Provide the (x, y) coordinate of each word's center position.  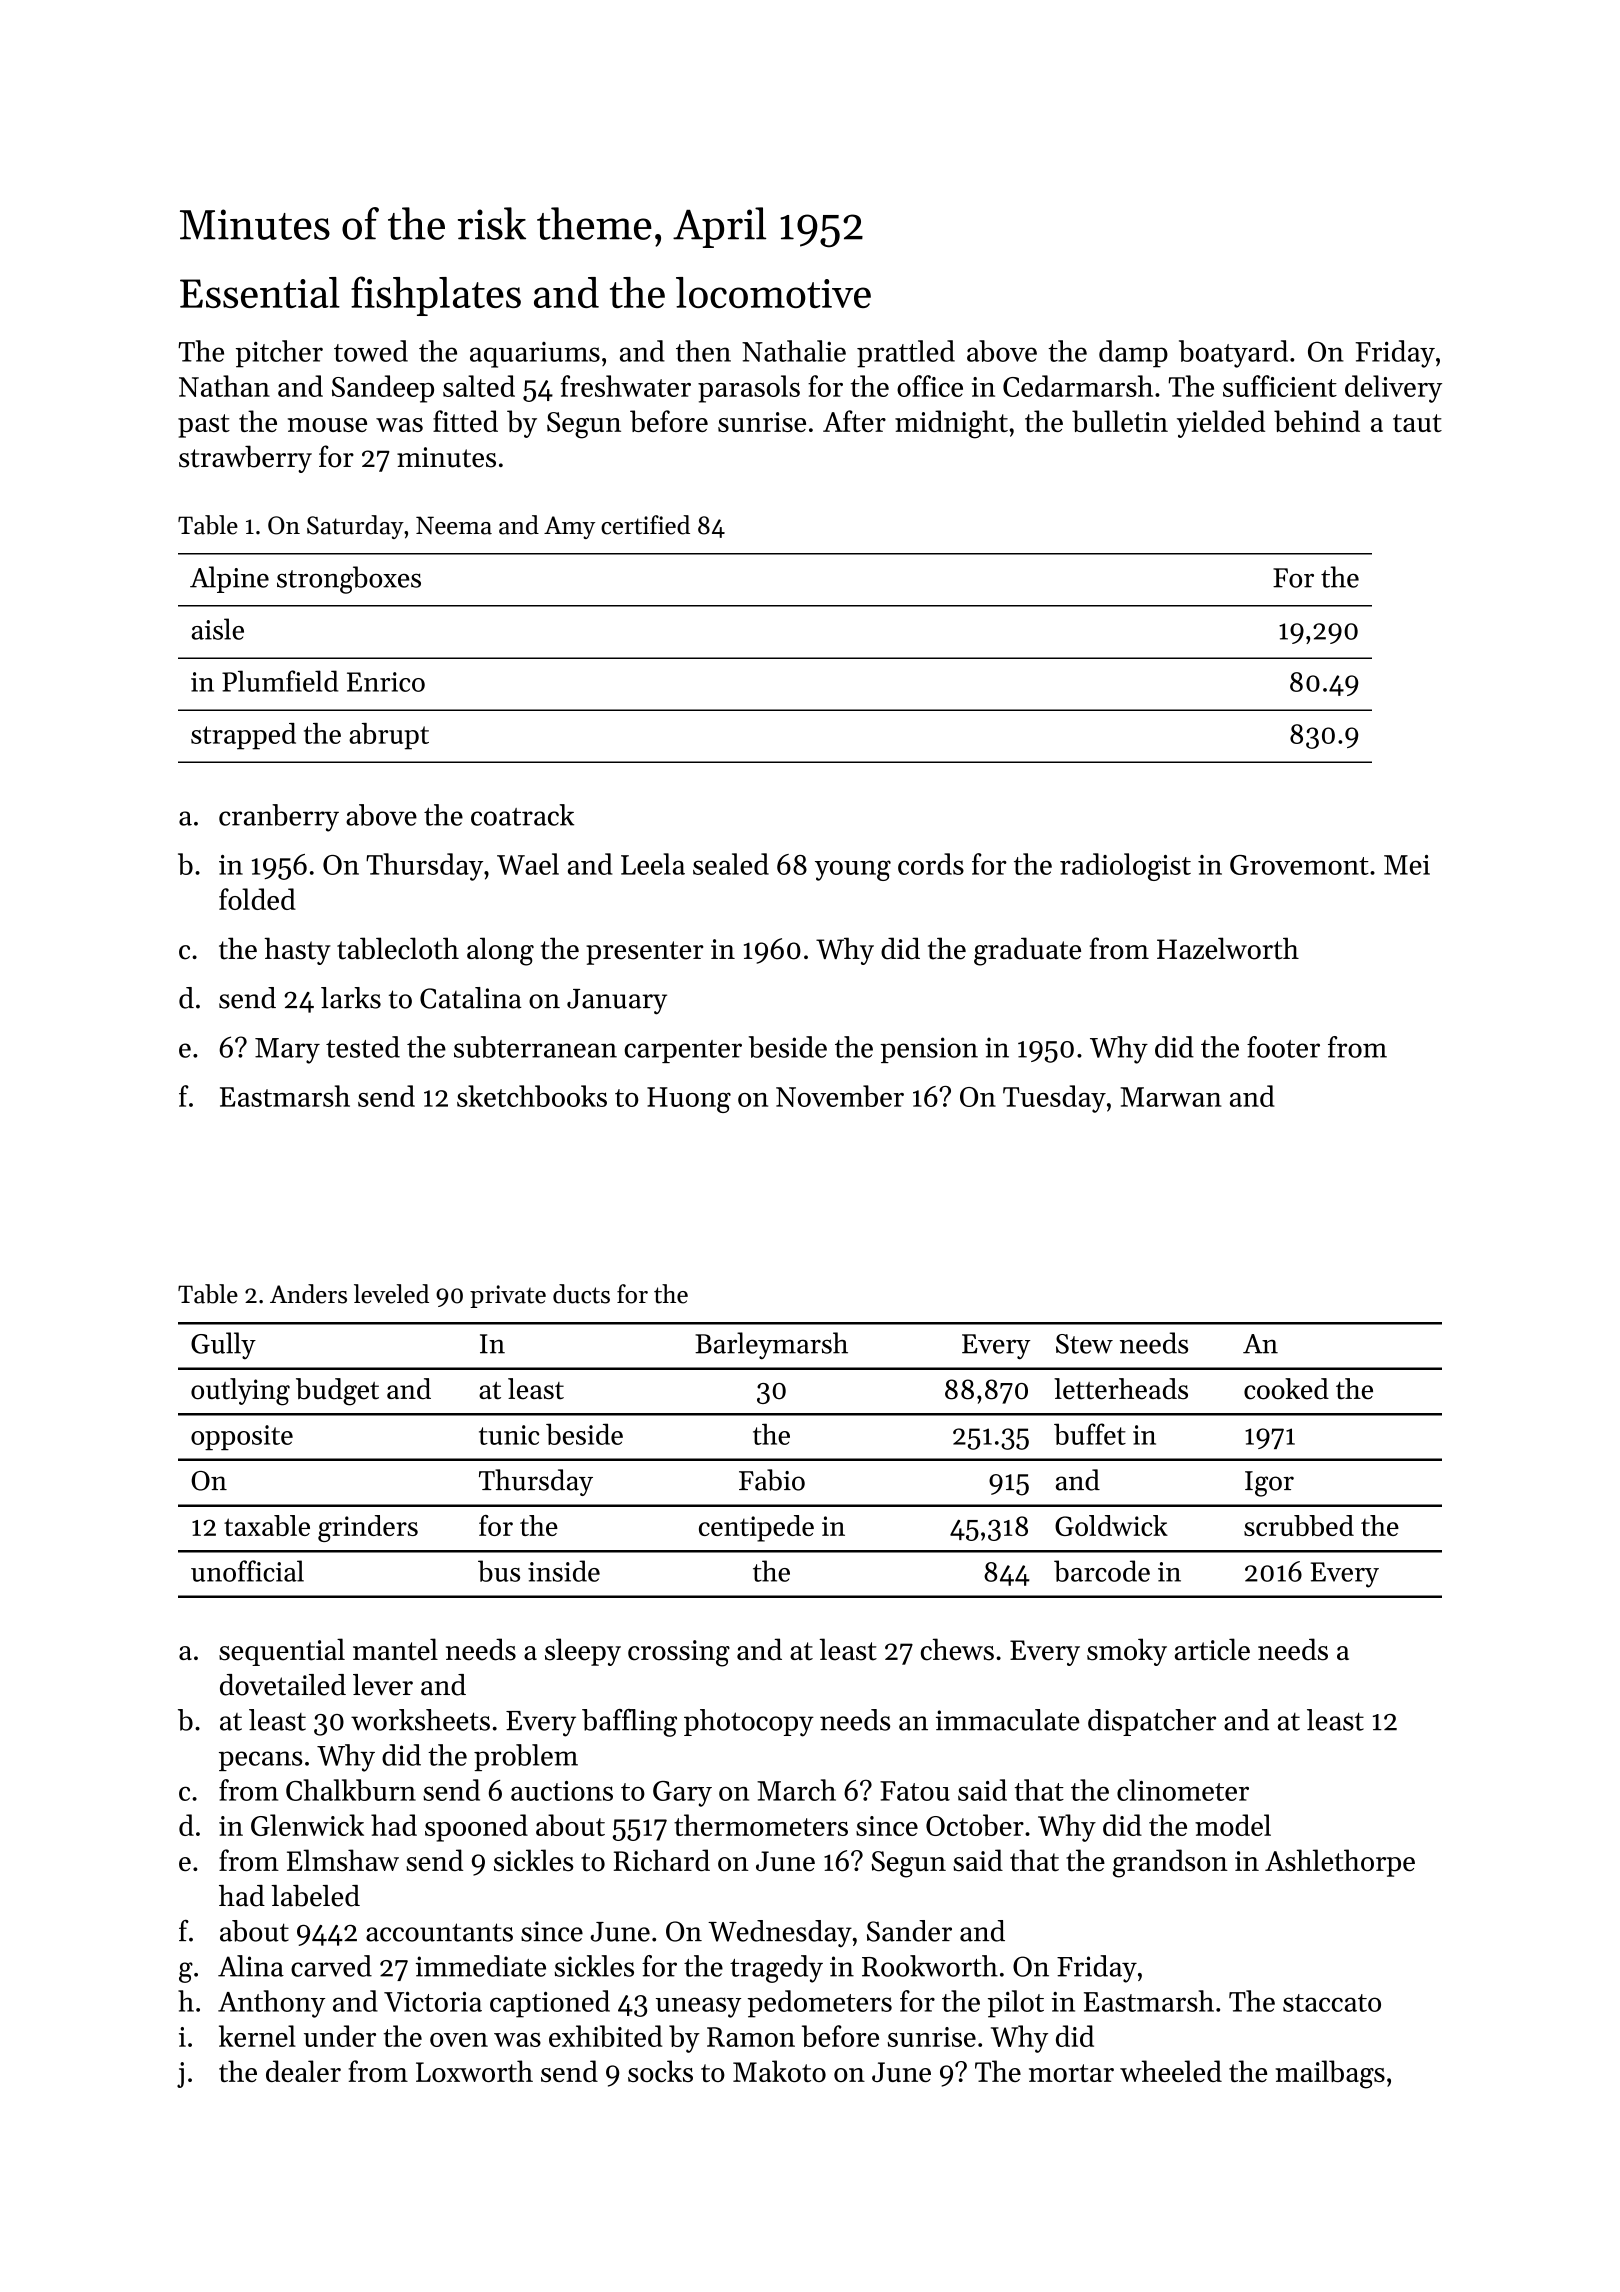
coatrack (522, 815)
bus (499, 1571)
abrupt (389, 736)
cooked (1286, 1389)
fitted (465, 421)
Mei (1407, 865)
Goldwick (1111, 1525)
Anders (308, 1294)
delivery (1393, 389)
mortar (1071, 2073)
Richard (662, 1860)
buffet (1090, 1434)
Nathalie (794, 351)
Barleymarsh (771, 1345)
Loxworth (474, 2071)
